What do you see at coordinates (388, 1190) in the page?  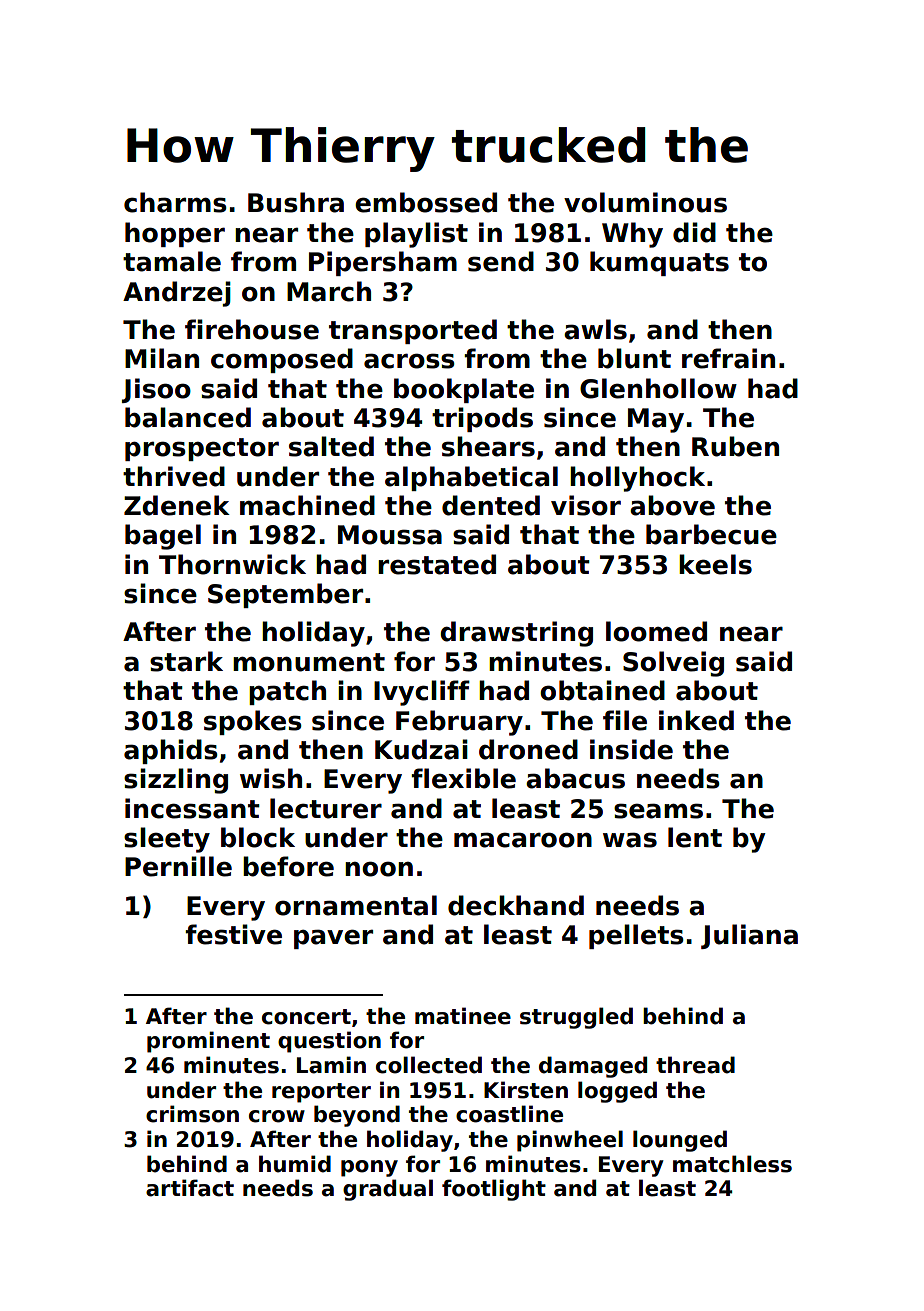 I see `gradual` at bounding box center [388, 1190].
